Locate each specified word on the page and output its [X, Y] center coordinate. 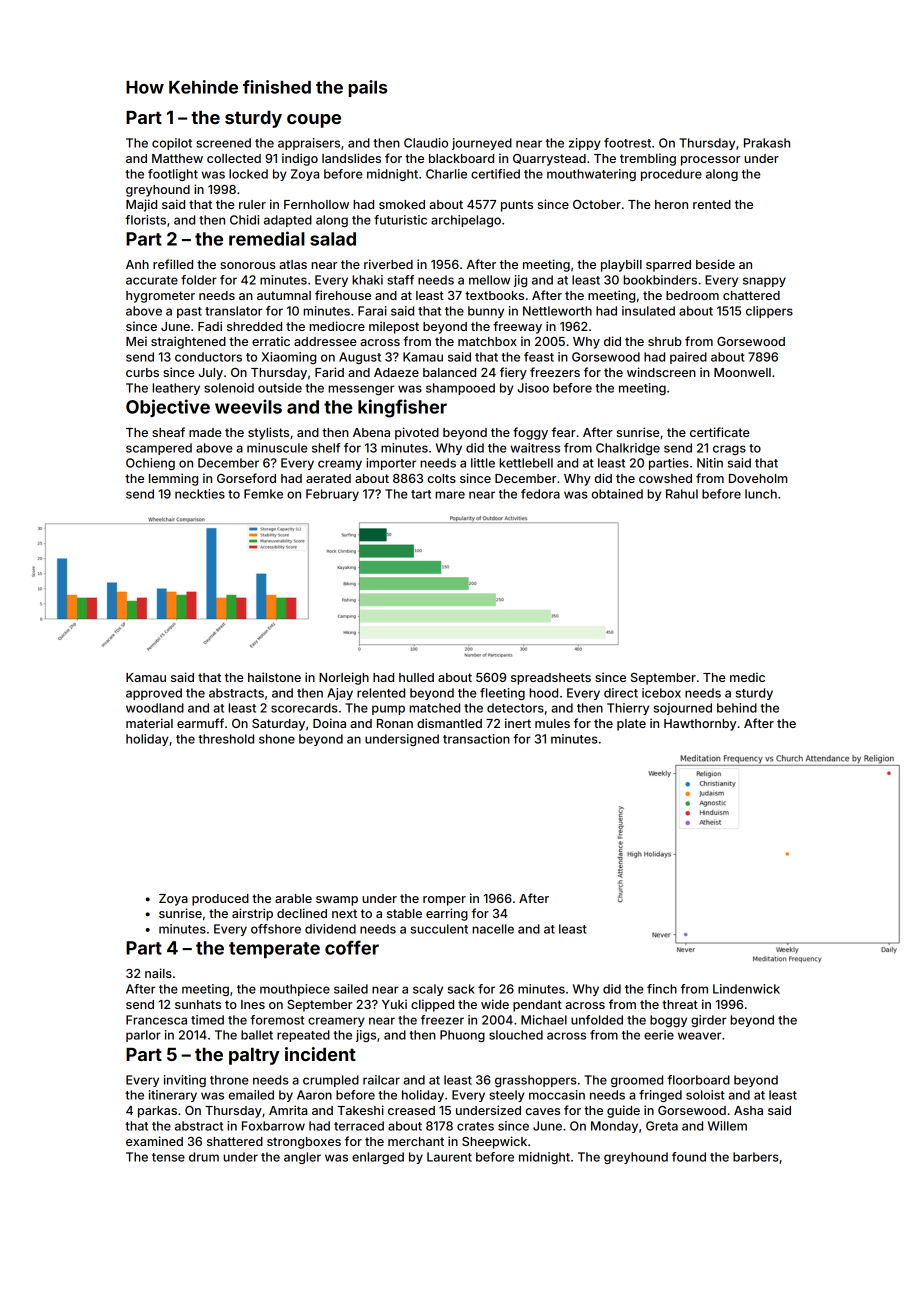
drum [204, 1157]
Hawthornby [700, 725]
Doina [329, 723]
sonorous [248, 265]
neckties [200, 494]
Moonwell [742, 372]
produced [220, 900]
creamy [340, 465]
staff [400, 280]
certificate [720, 432]
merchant [416, 1141]
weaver [699, 1036]
